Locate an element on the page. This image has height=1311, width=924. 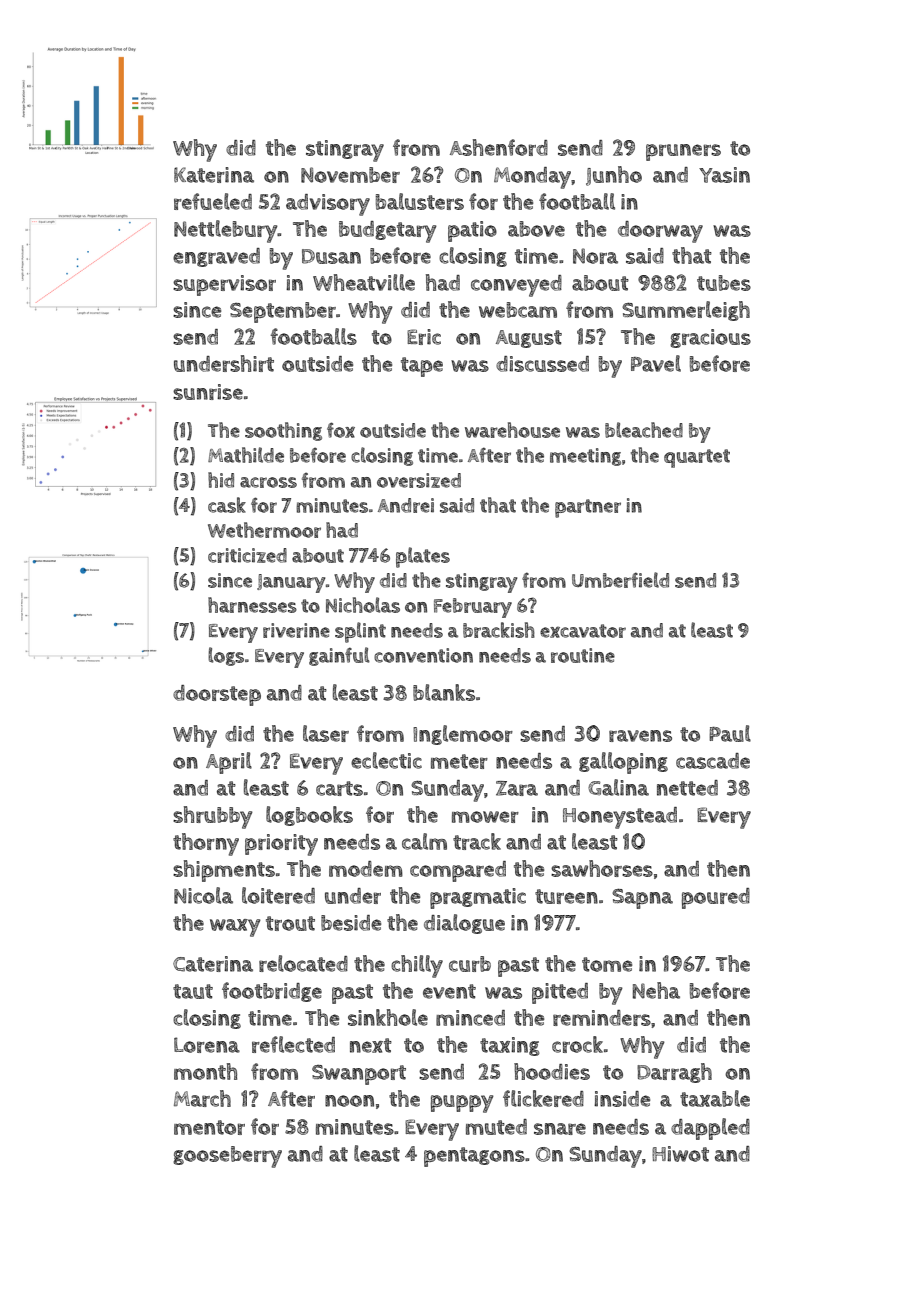
conveyed is located at coordinates (516, 286).
